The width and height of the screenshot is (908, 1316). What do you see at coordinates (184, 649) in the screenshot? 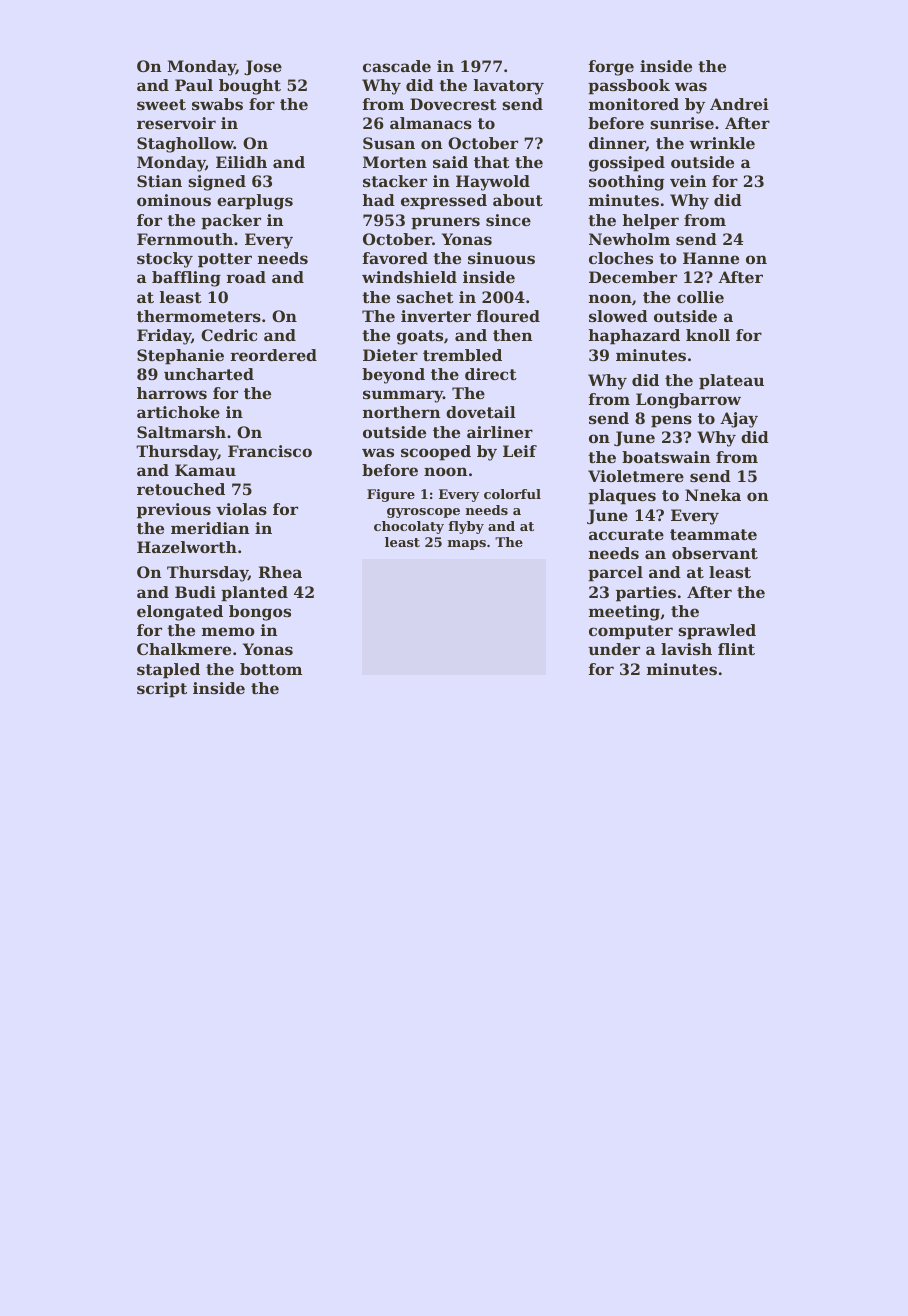
I see `Chalkmere` at bounding box center [184, 649].
